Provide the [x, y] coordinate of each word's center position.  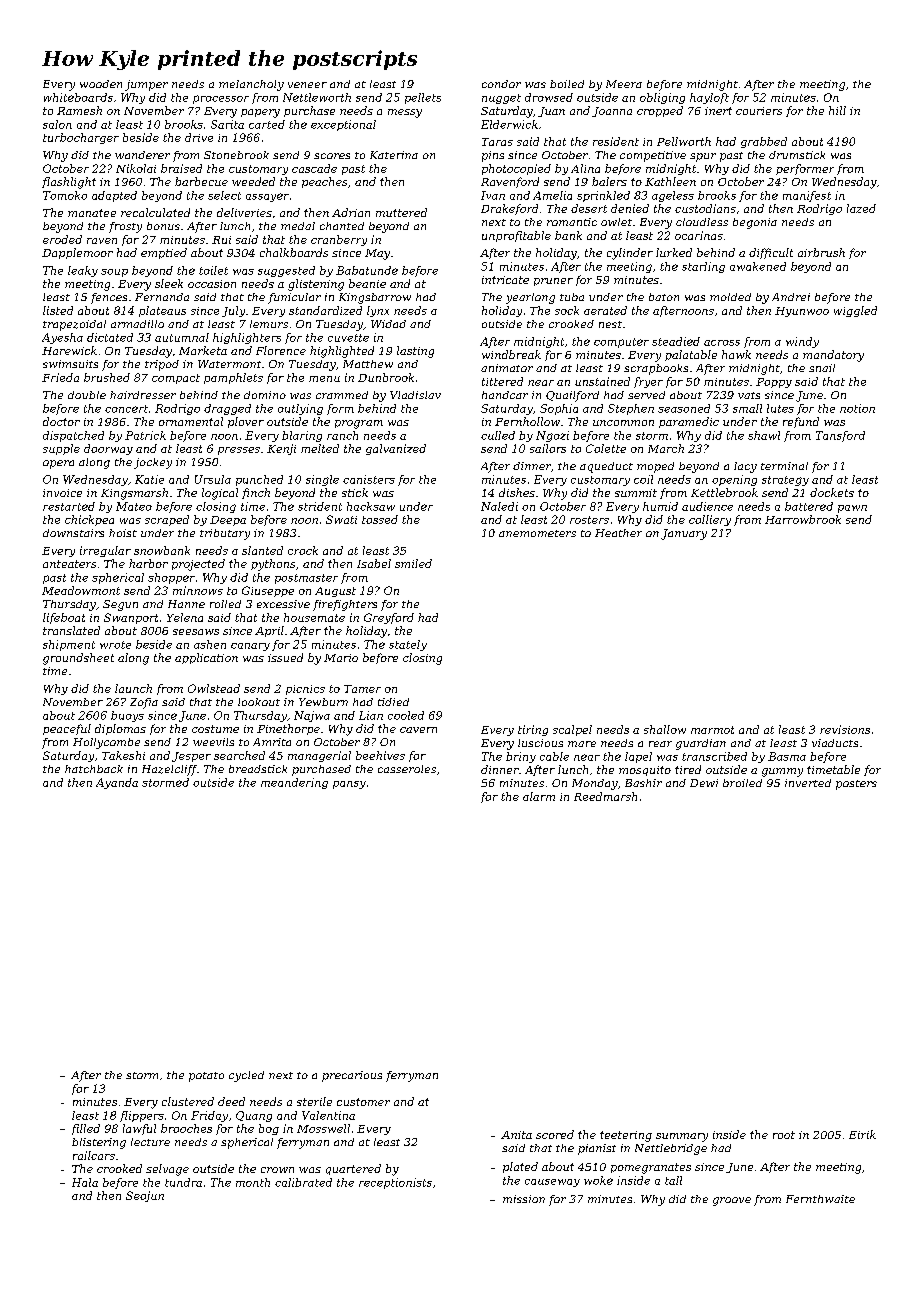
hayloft [709, 98]
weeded [253, 181]
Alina [585, 168]
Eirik [862, 1134]
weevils [213, 742]
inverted [808, 783]
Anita [516, 1135]
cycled [246, 1076]
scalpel [572, 730]
